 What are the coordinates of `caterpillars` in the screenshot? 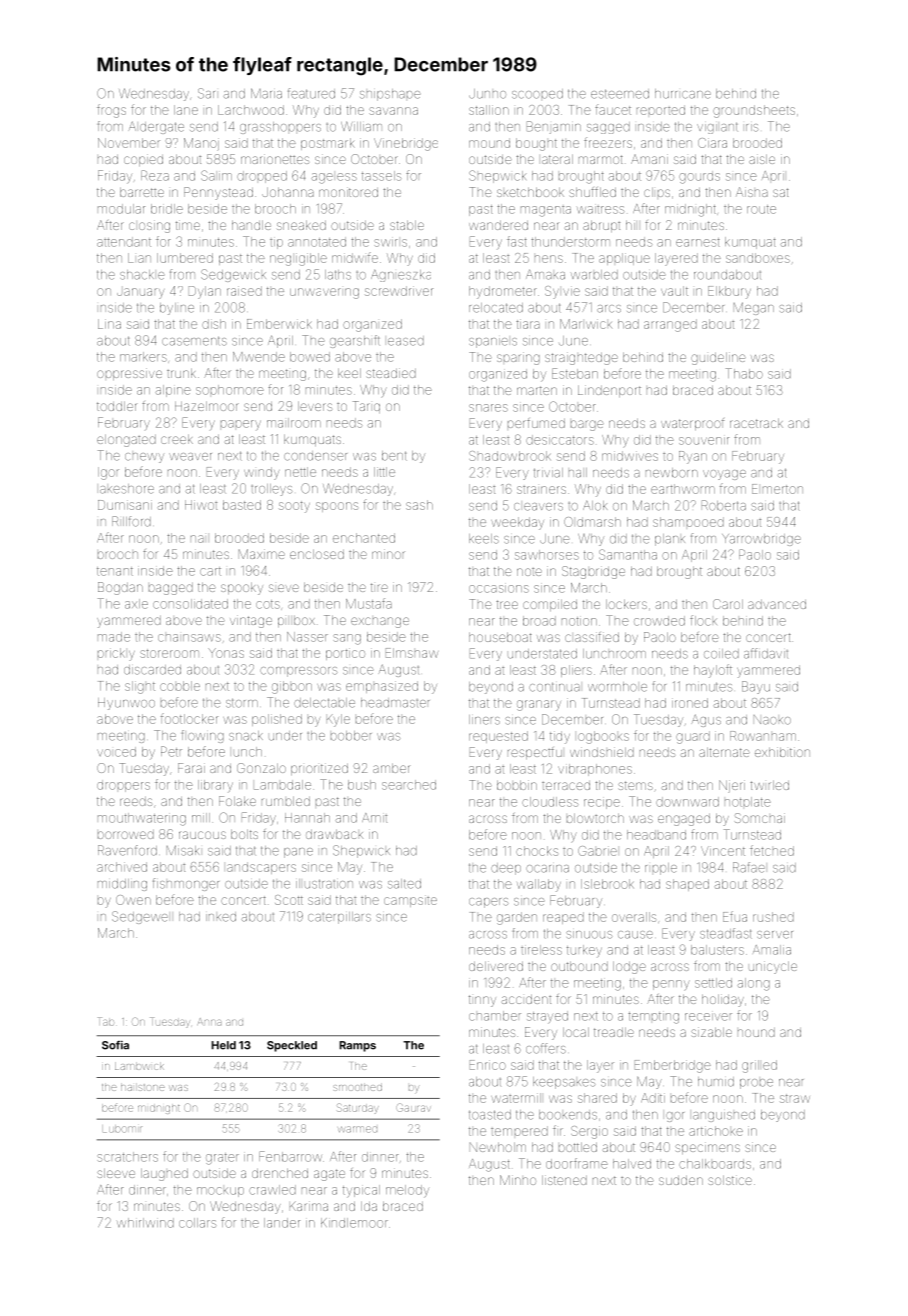 It's located at (339, 918).
